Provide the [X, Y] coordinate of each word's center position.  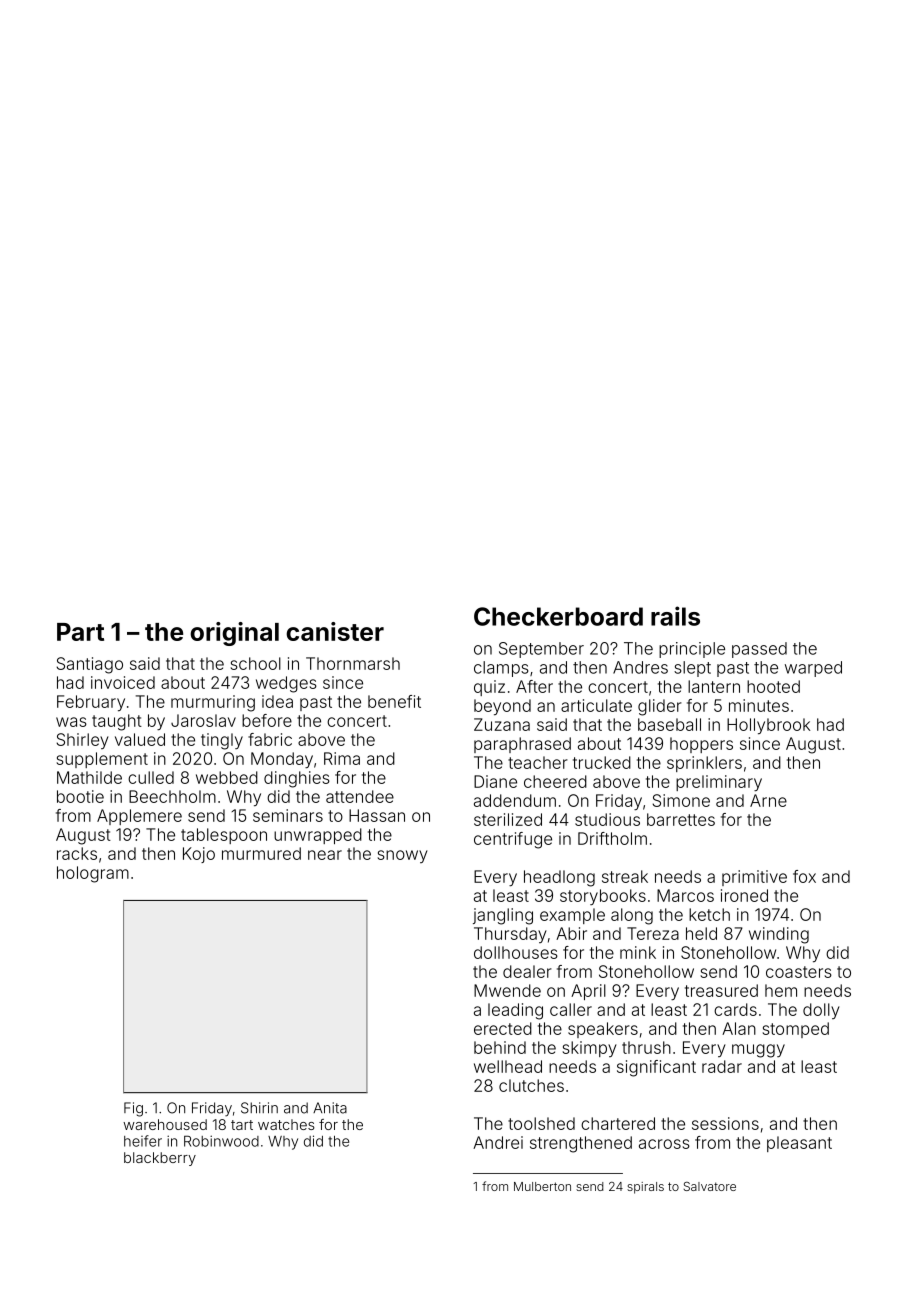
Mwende [507, 990]
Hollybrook [768, 726]
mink [638, 952]
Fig [133, 1109]
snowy [403, 856]
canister [335, 631]
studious [607, 819]
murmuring [213, 703]
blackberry [160, 1159]
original [234, 634]
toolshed [541, 1123]
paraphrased [522, 745]
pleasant [799, 1144]
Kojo [199, 855]
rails [675, 616]
